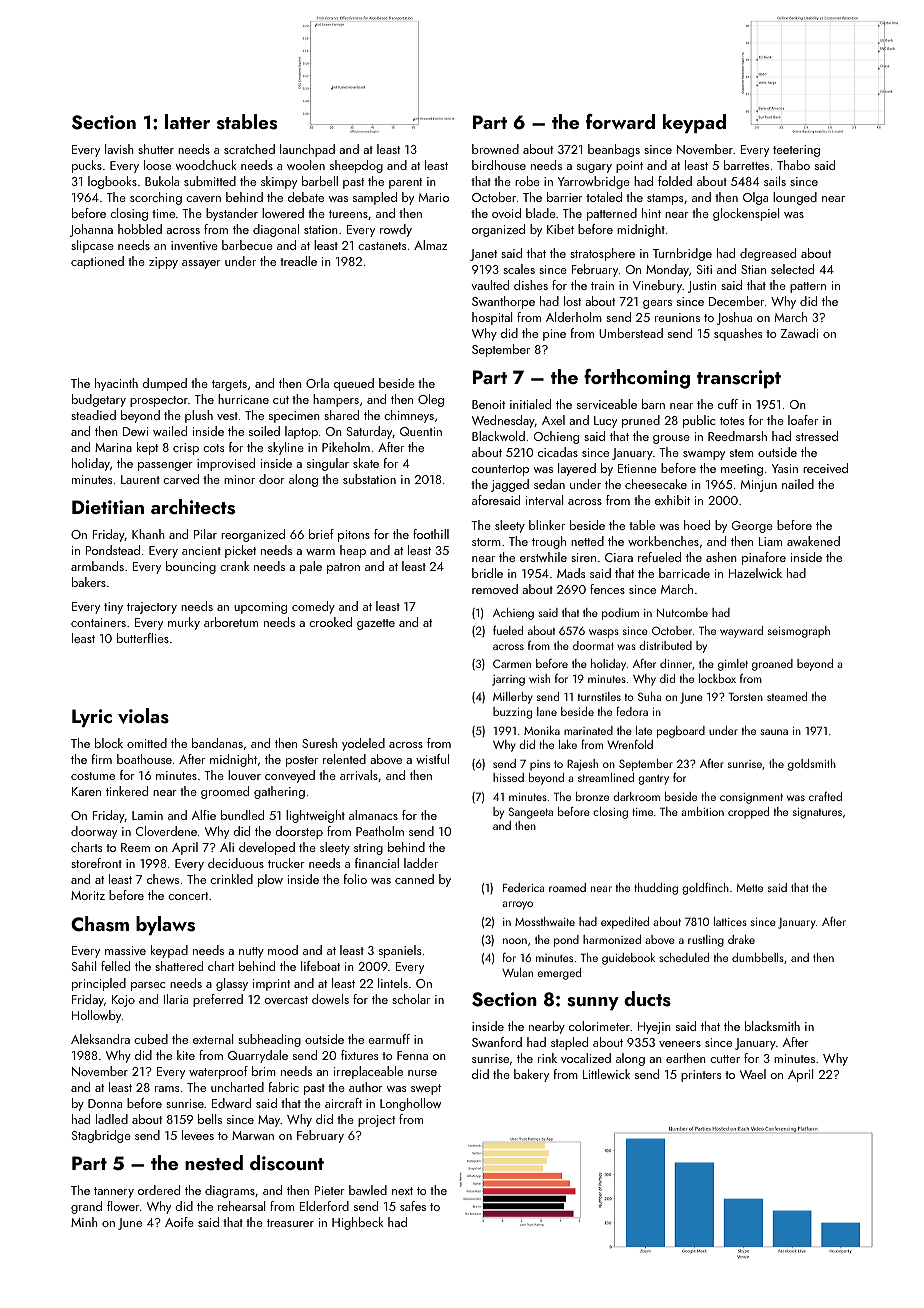  What do you see at coordinates (232, 214) in the screenshot?
I see `bystander` at bounding box center [232, 214].
